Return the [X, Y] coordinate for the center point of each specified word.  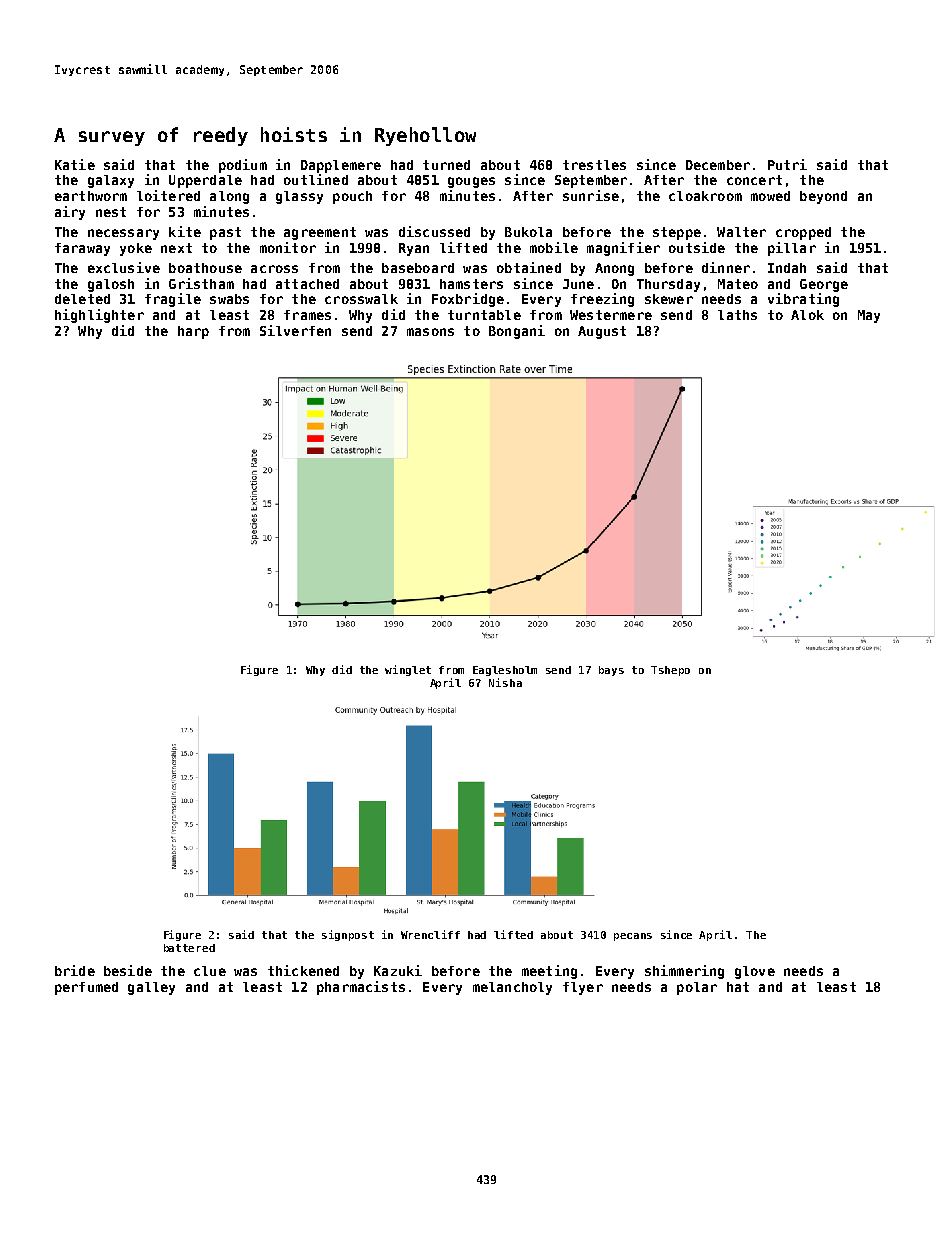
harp [193, 332]
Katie [75, 164]
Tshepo [670, 671]
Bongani [517, 332]
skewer [669, 299]
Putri [787, 164]
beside [128, 970]
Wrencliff [430, 934]
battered [189, 948]
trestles [594, 165]
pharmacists [361, 988]
